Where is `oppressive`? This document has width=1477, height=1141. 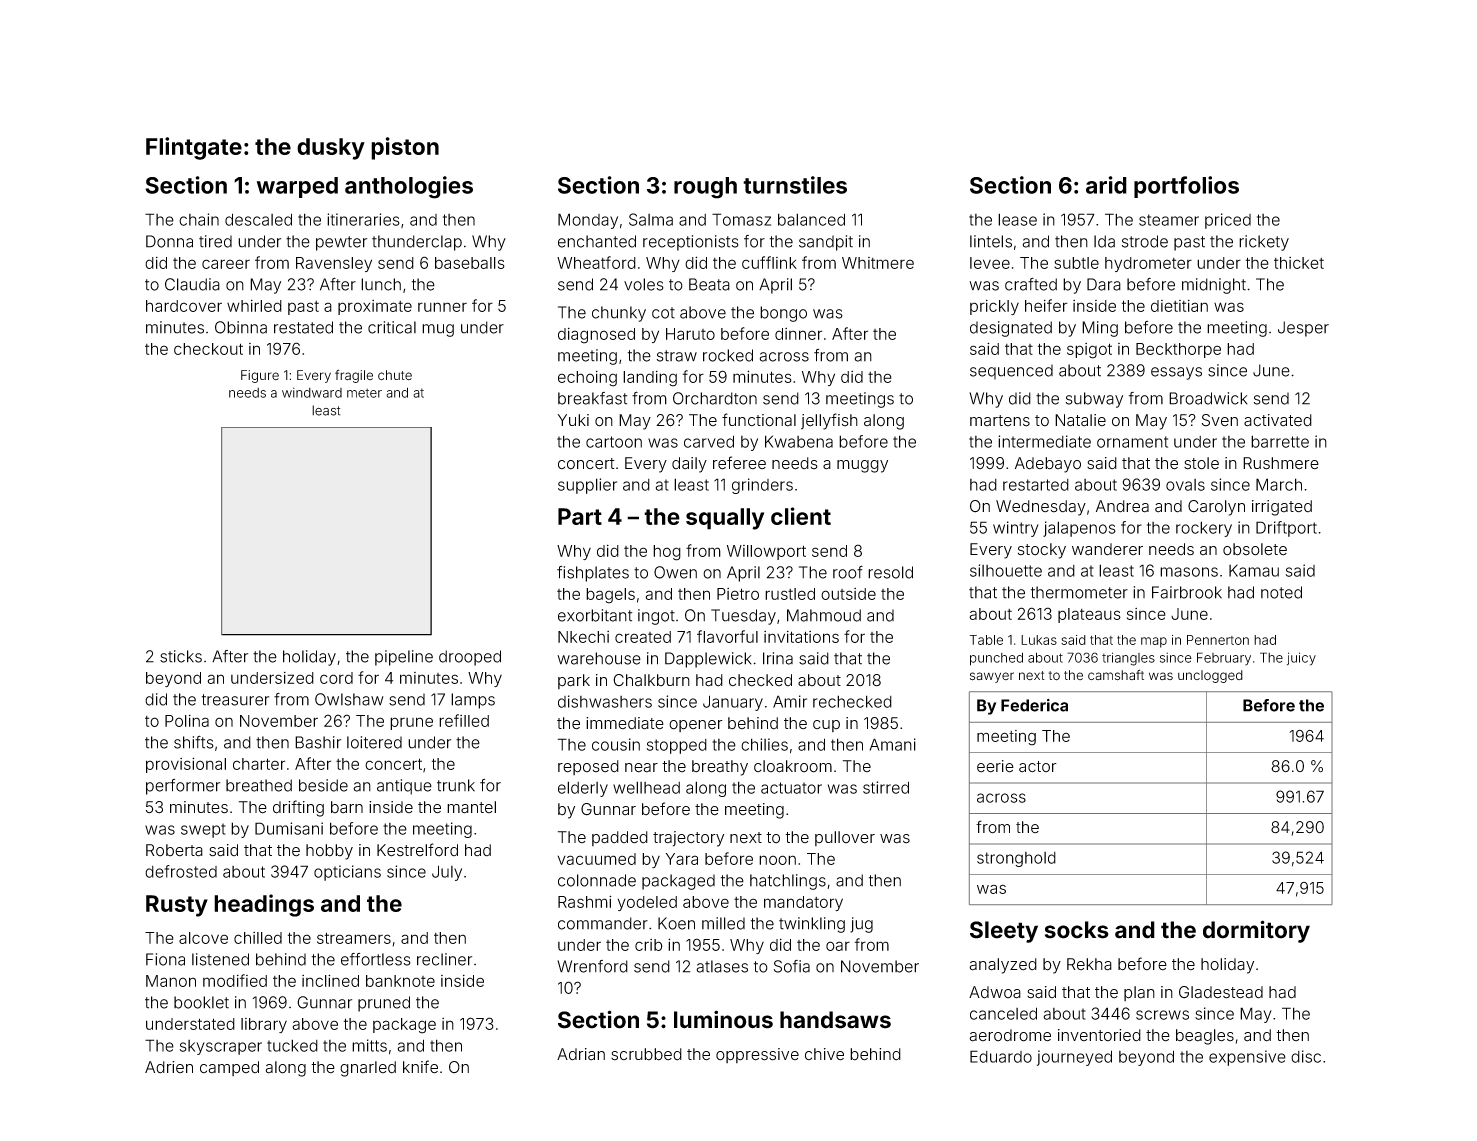 oppressive is located at coordinates (757, 1055).
